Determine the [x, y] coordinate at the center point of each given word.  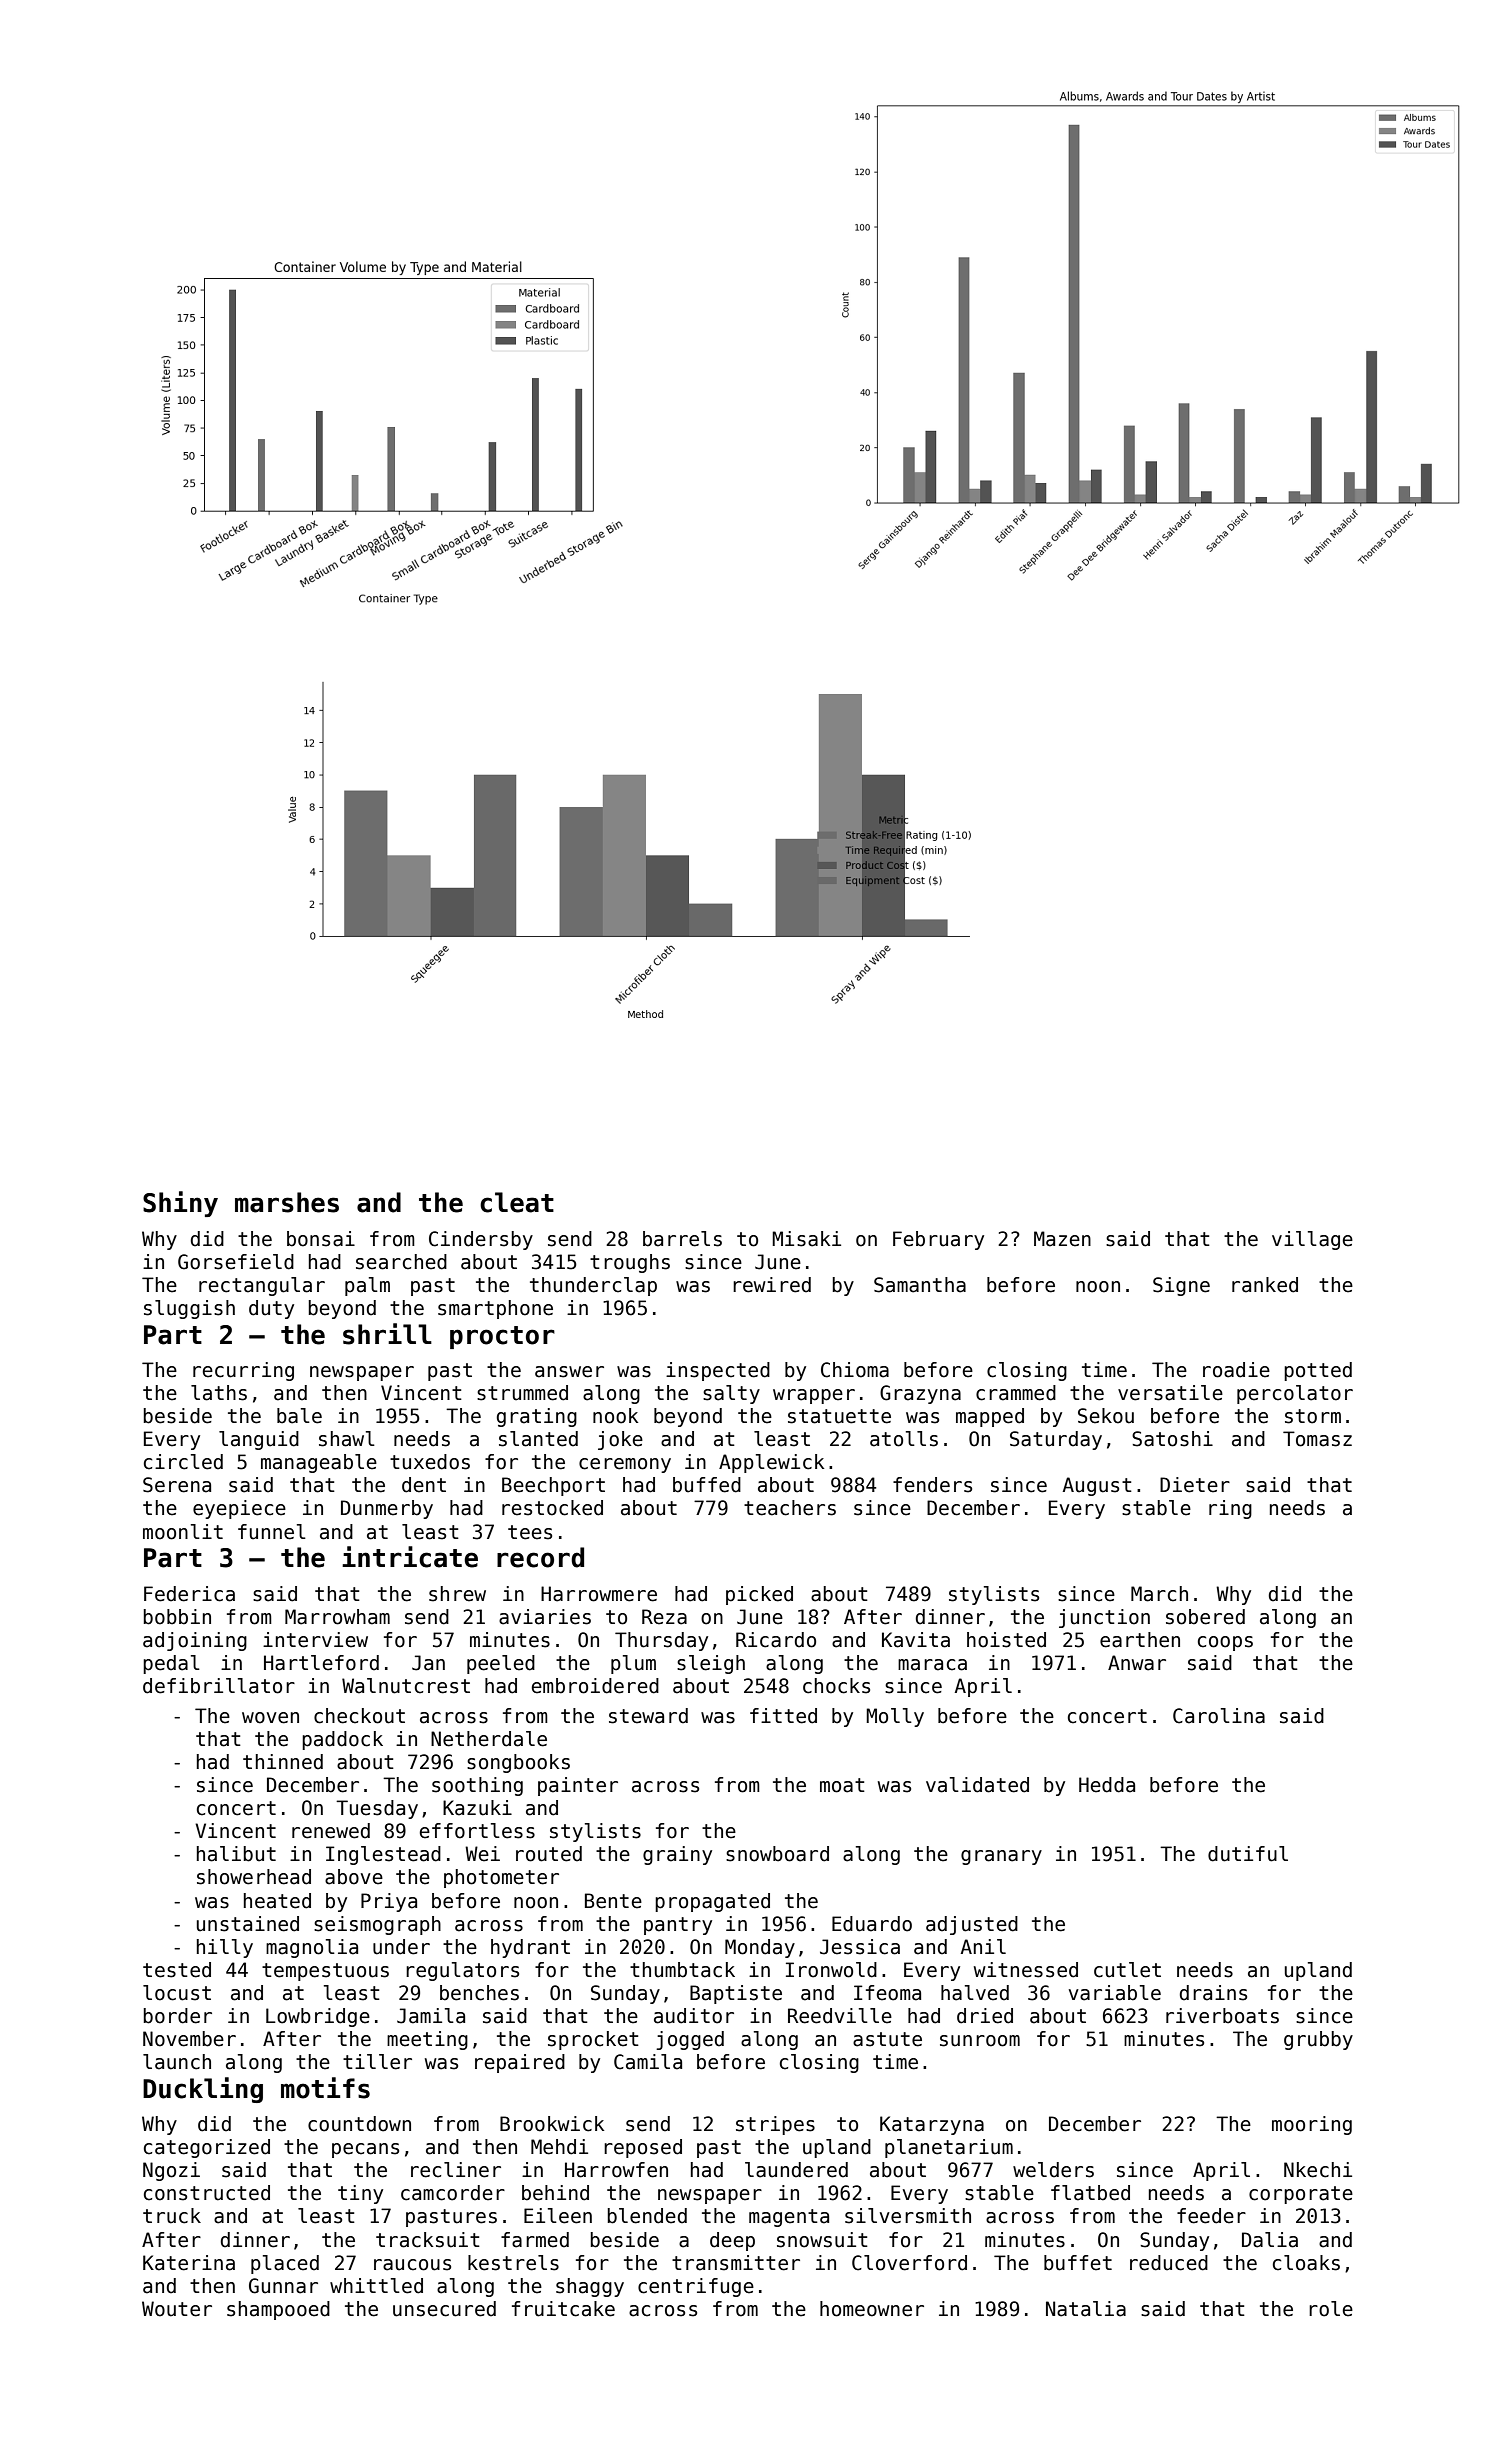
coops [1225, 1643]
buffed [707, 1485]
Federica [189, 1594]
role [1331, 2309]
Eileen [558, 2216]
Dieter [1195, 1485]
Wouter [177, 2309]
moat [842, 1785]
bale [299, 1416]
